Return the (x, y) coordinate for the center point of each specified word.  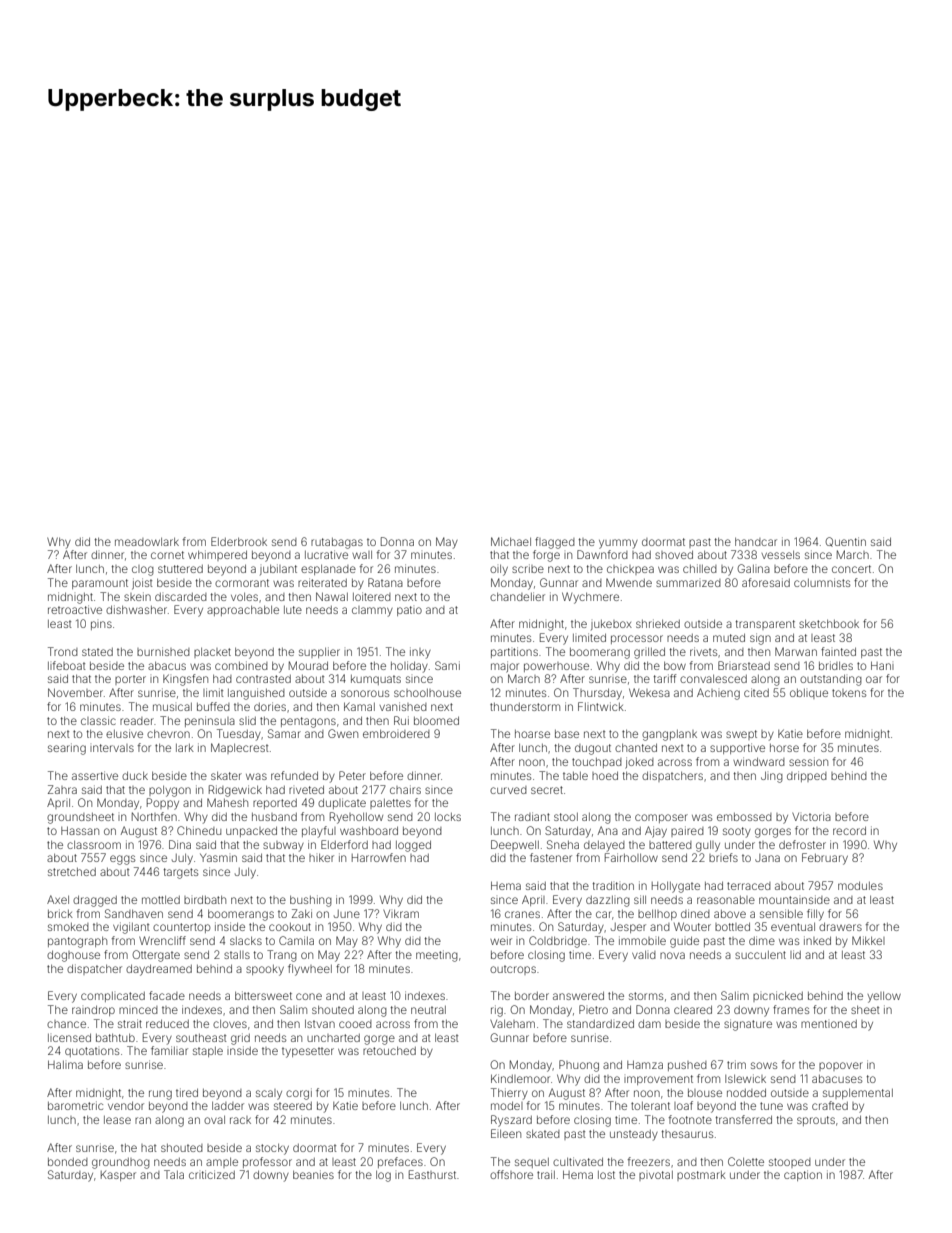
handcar (756, 542)
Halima (65, 1064)
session (808, 761)
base (567, 734)
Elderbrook (239, 541)
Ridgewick (235, 791)
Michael (511, 541)
